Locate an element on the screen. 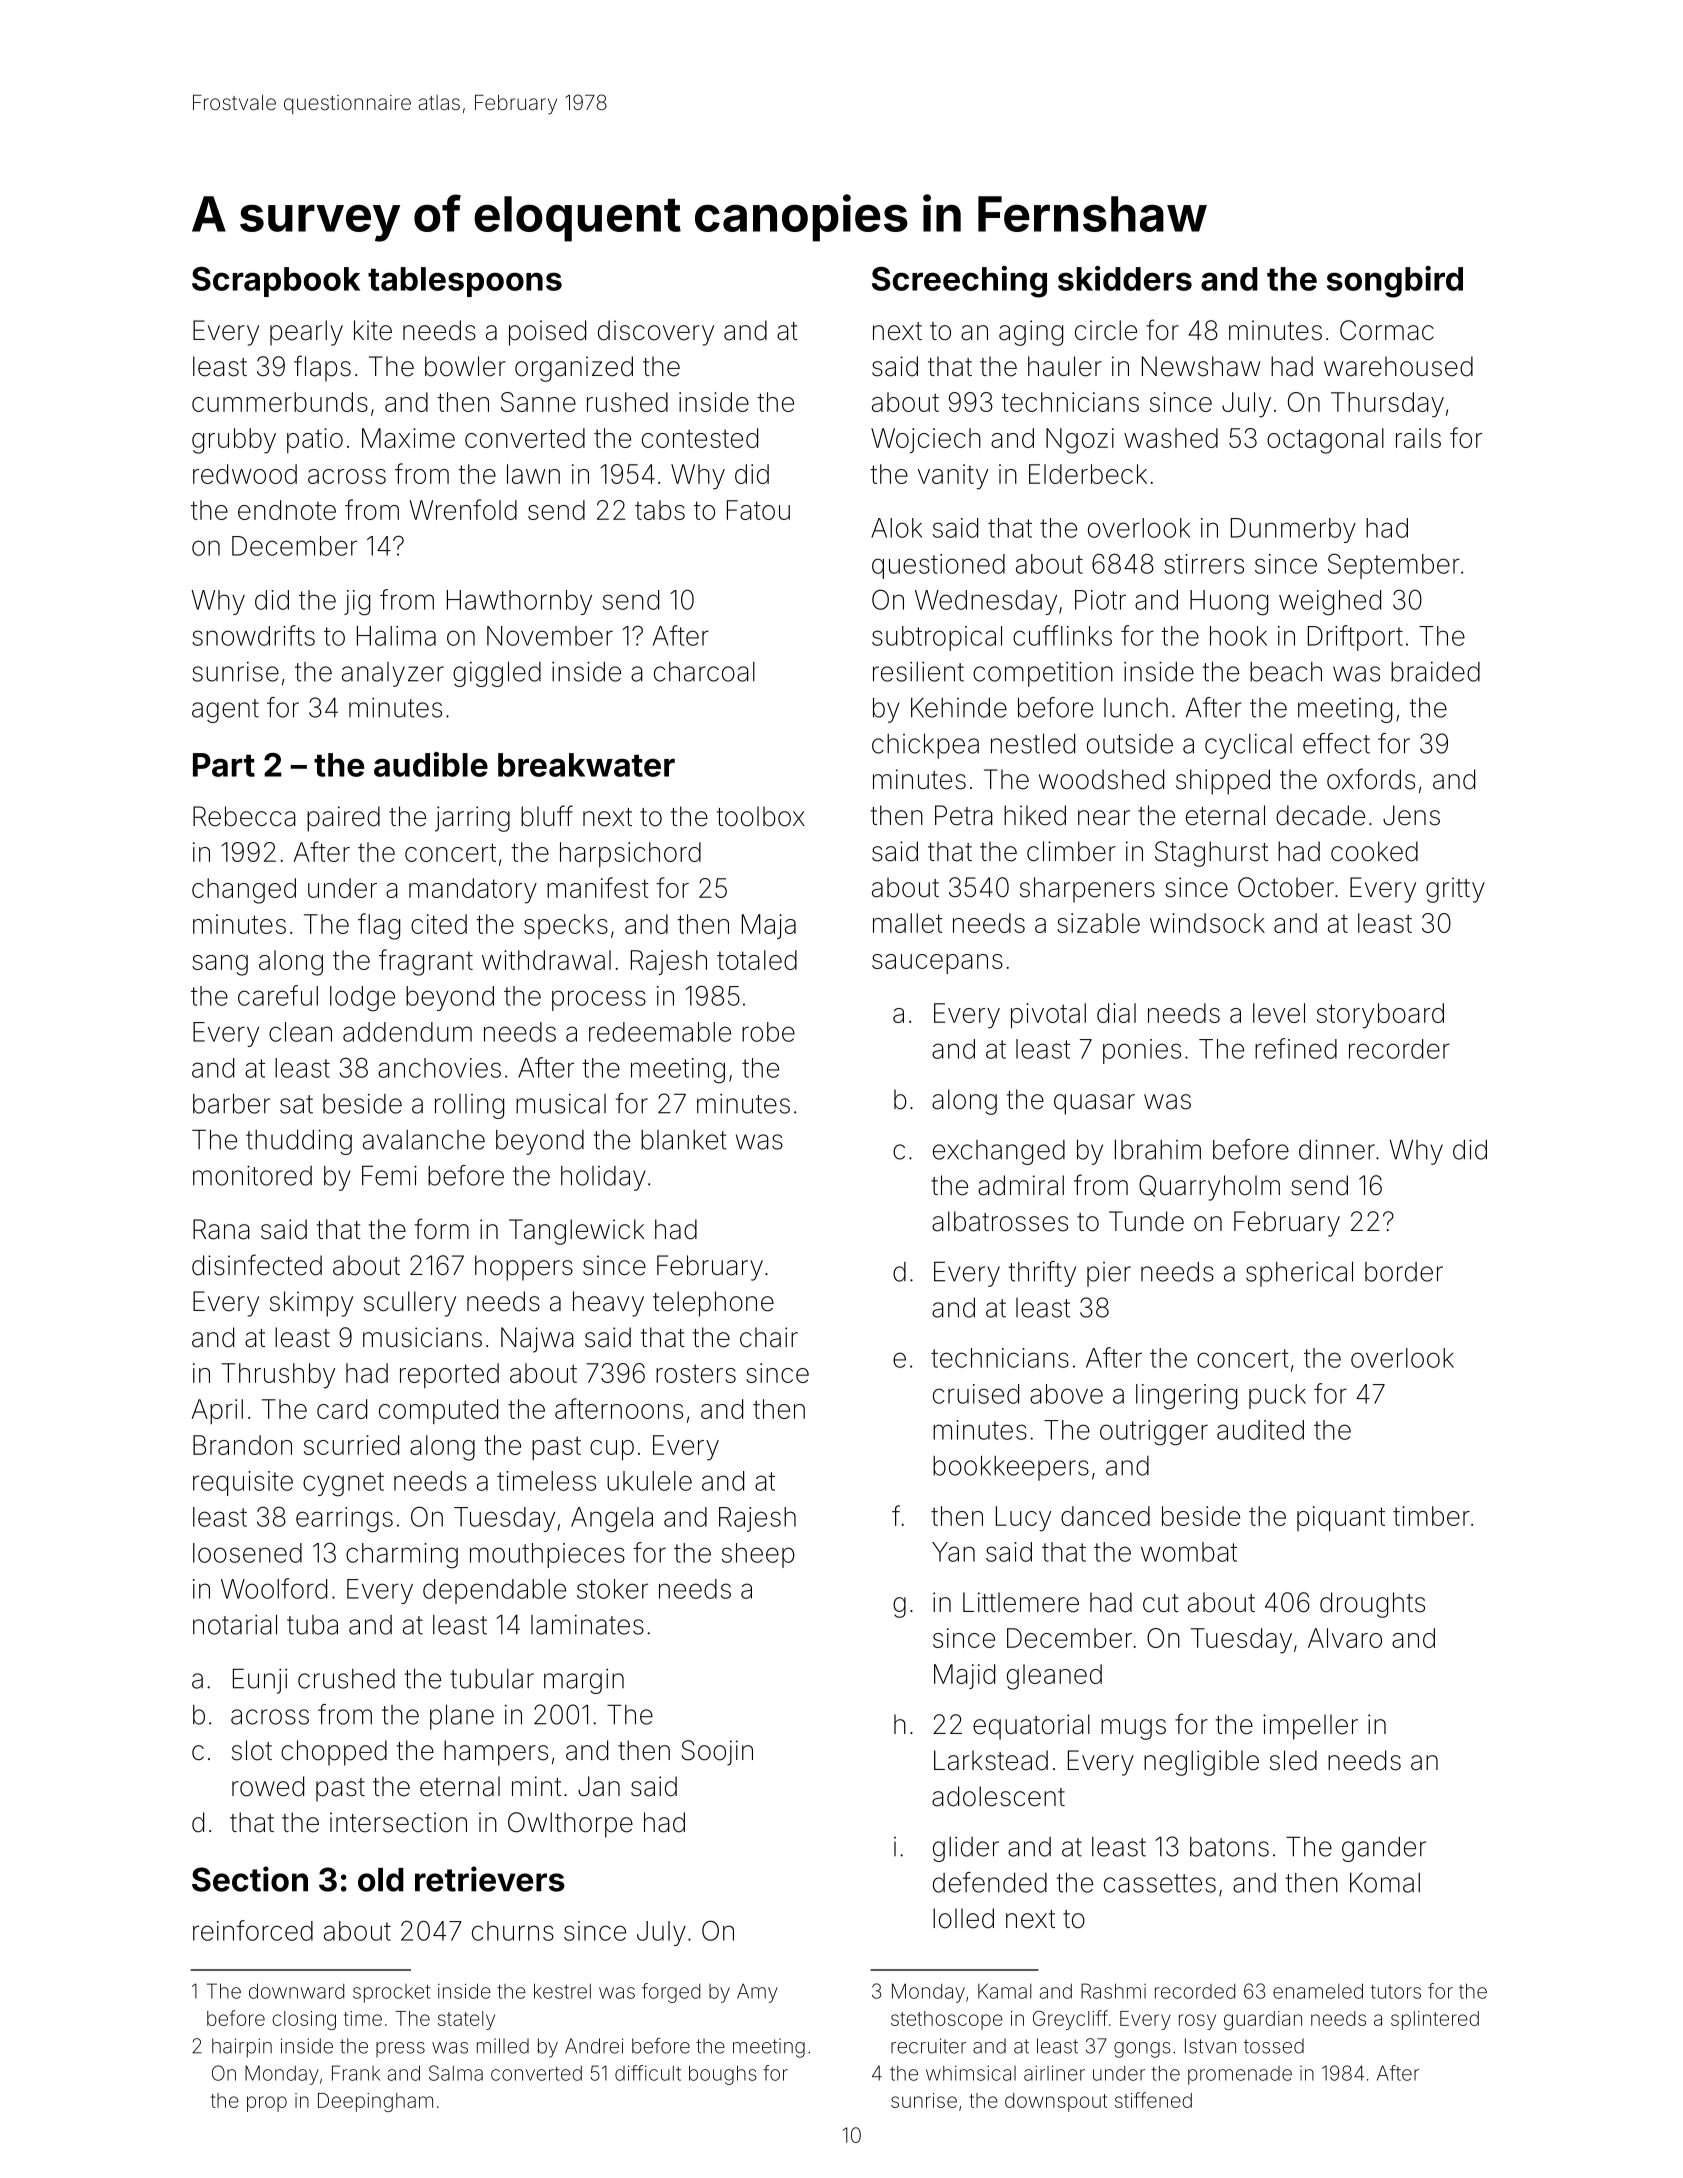 Image resolution: width=1683 pixels, height=2178 pixels. Maxime is located at coordinates (408, 438).
